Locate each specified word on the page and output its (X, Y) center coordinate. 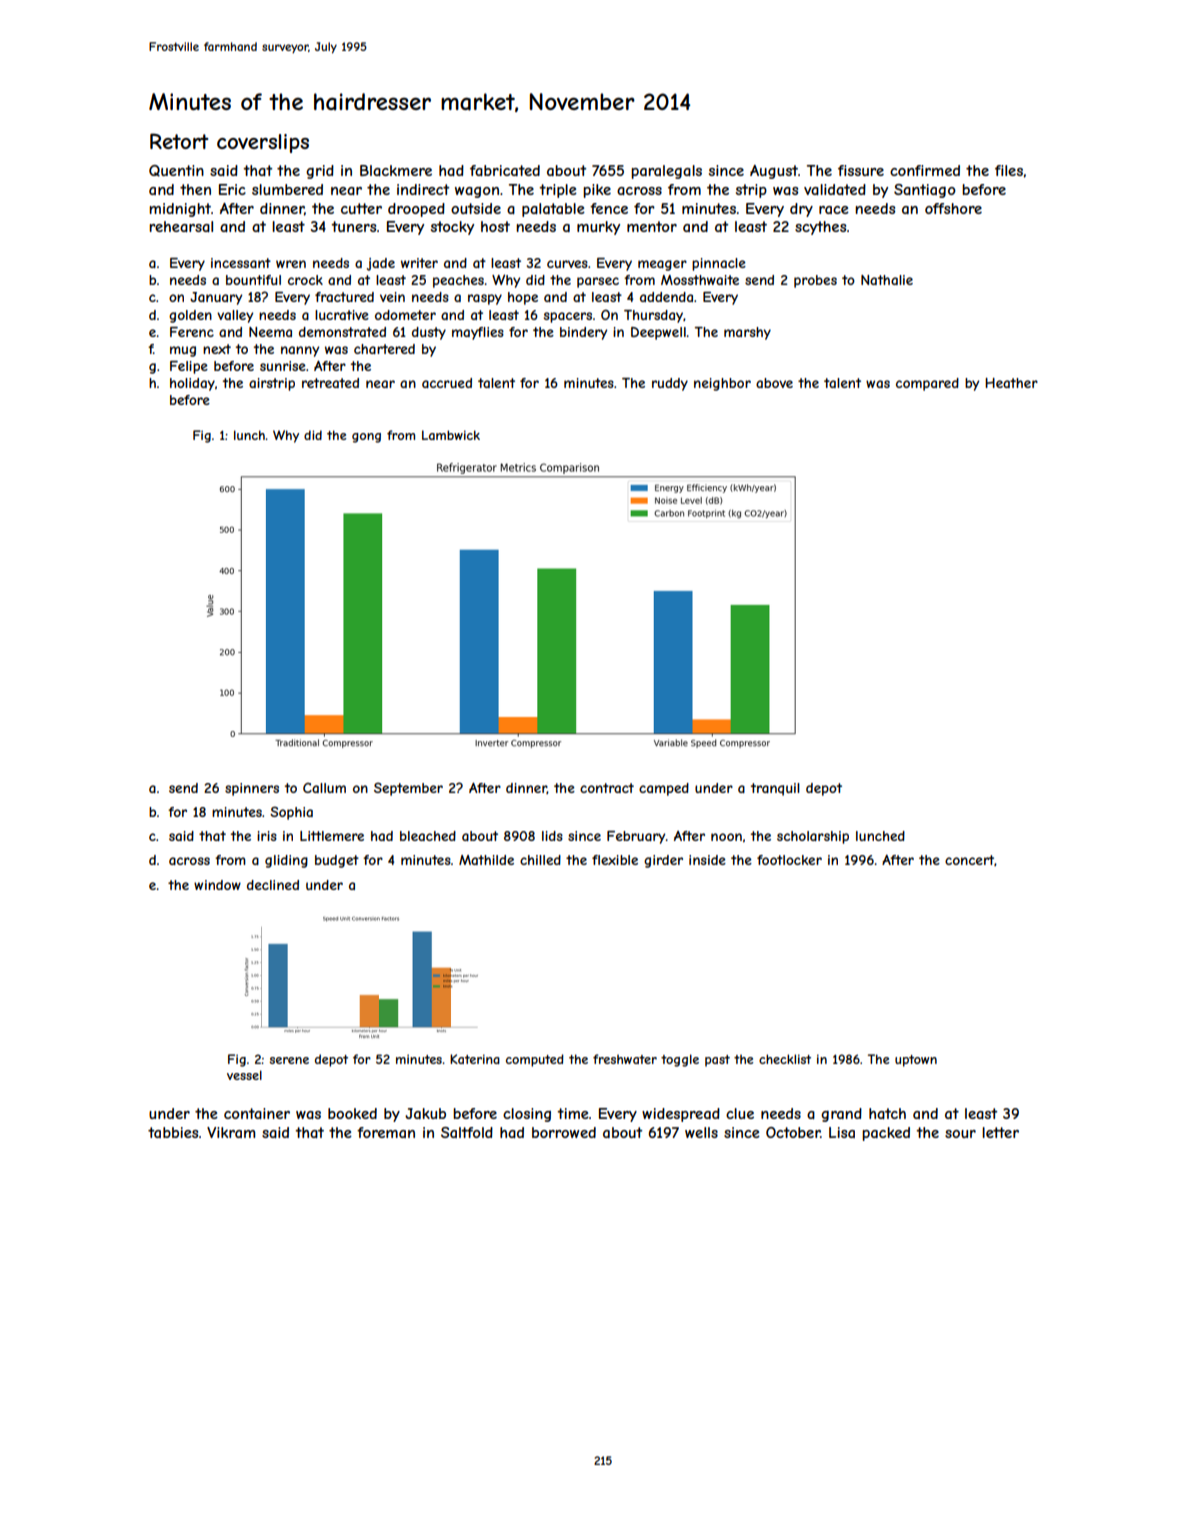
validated (835, 189)
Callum (324, 788)
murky (598, 228)
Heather (1011, 383)
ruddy (670, 384)
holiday (192, 384)
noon (726, 837)
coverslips (263, 143)
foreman (386, 1132)
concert (969, 860)
